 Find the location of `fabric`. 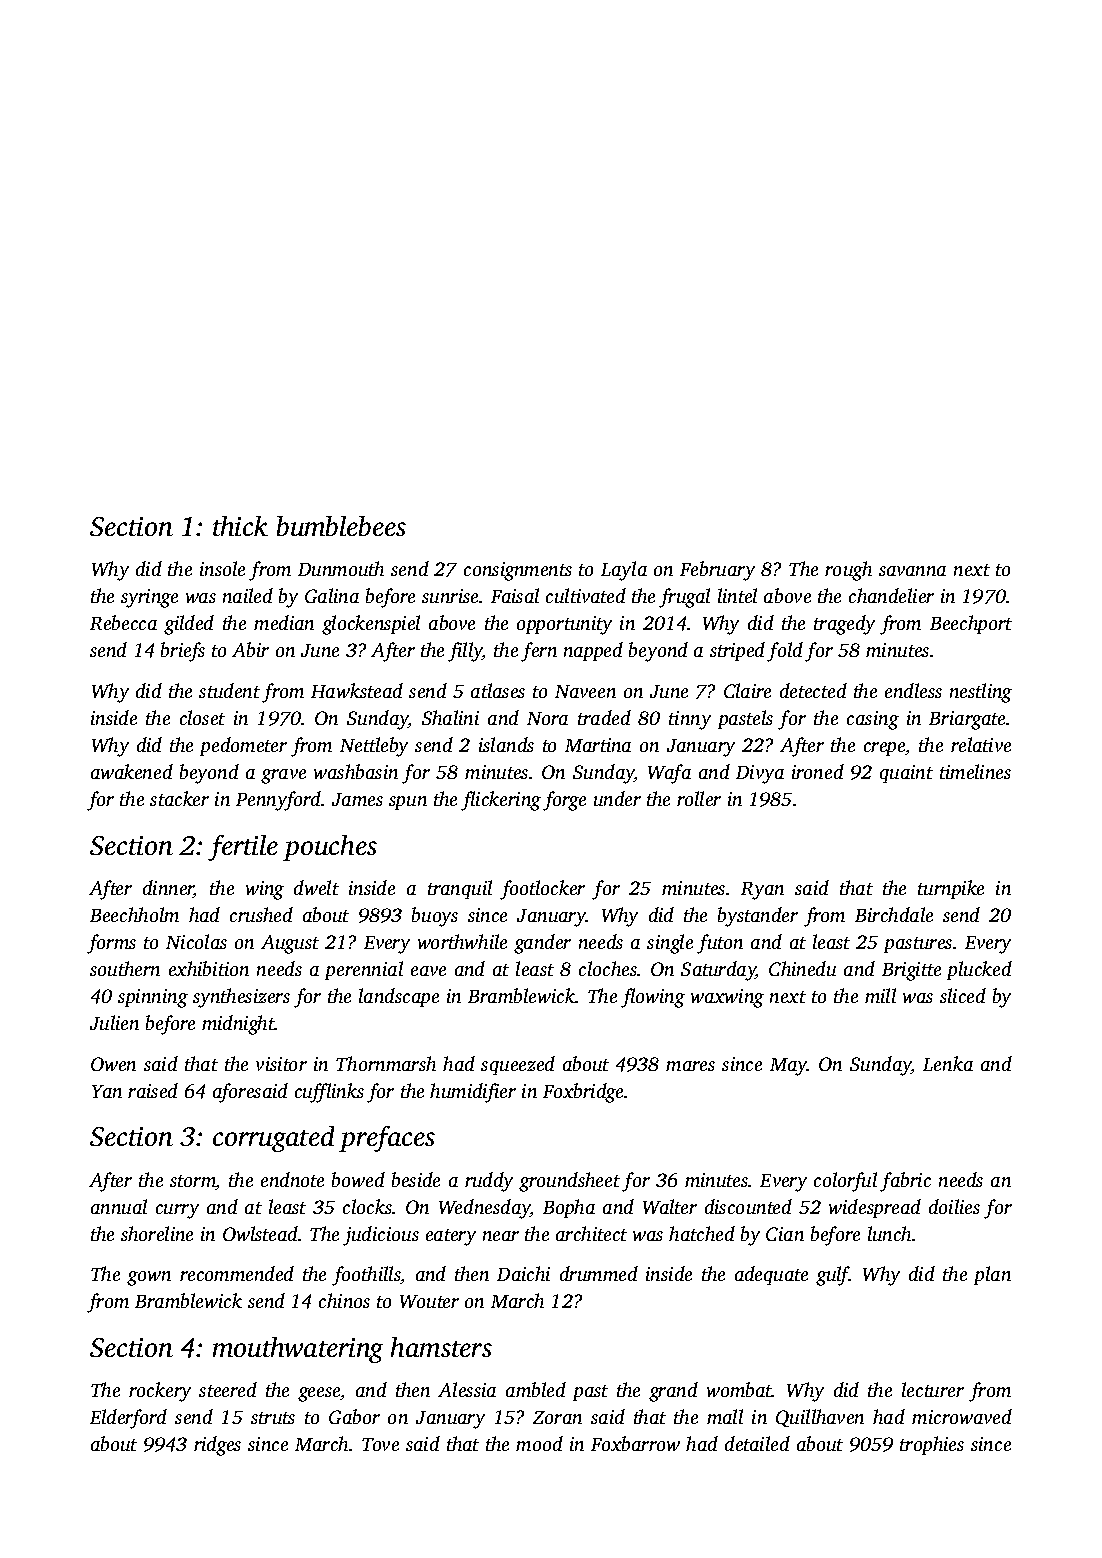

fabric is located at coordinates (905, 1182).
